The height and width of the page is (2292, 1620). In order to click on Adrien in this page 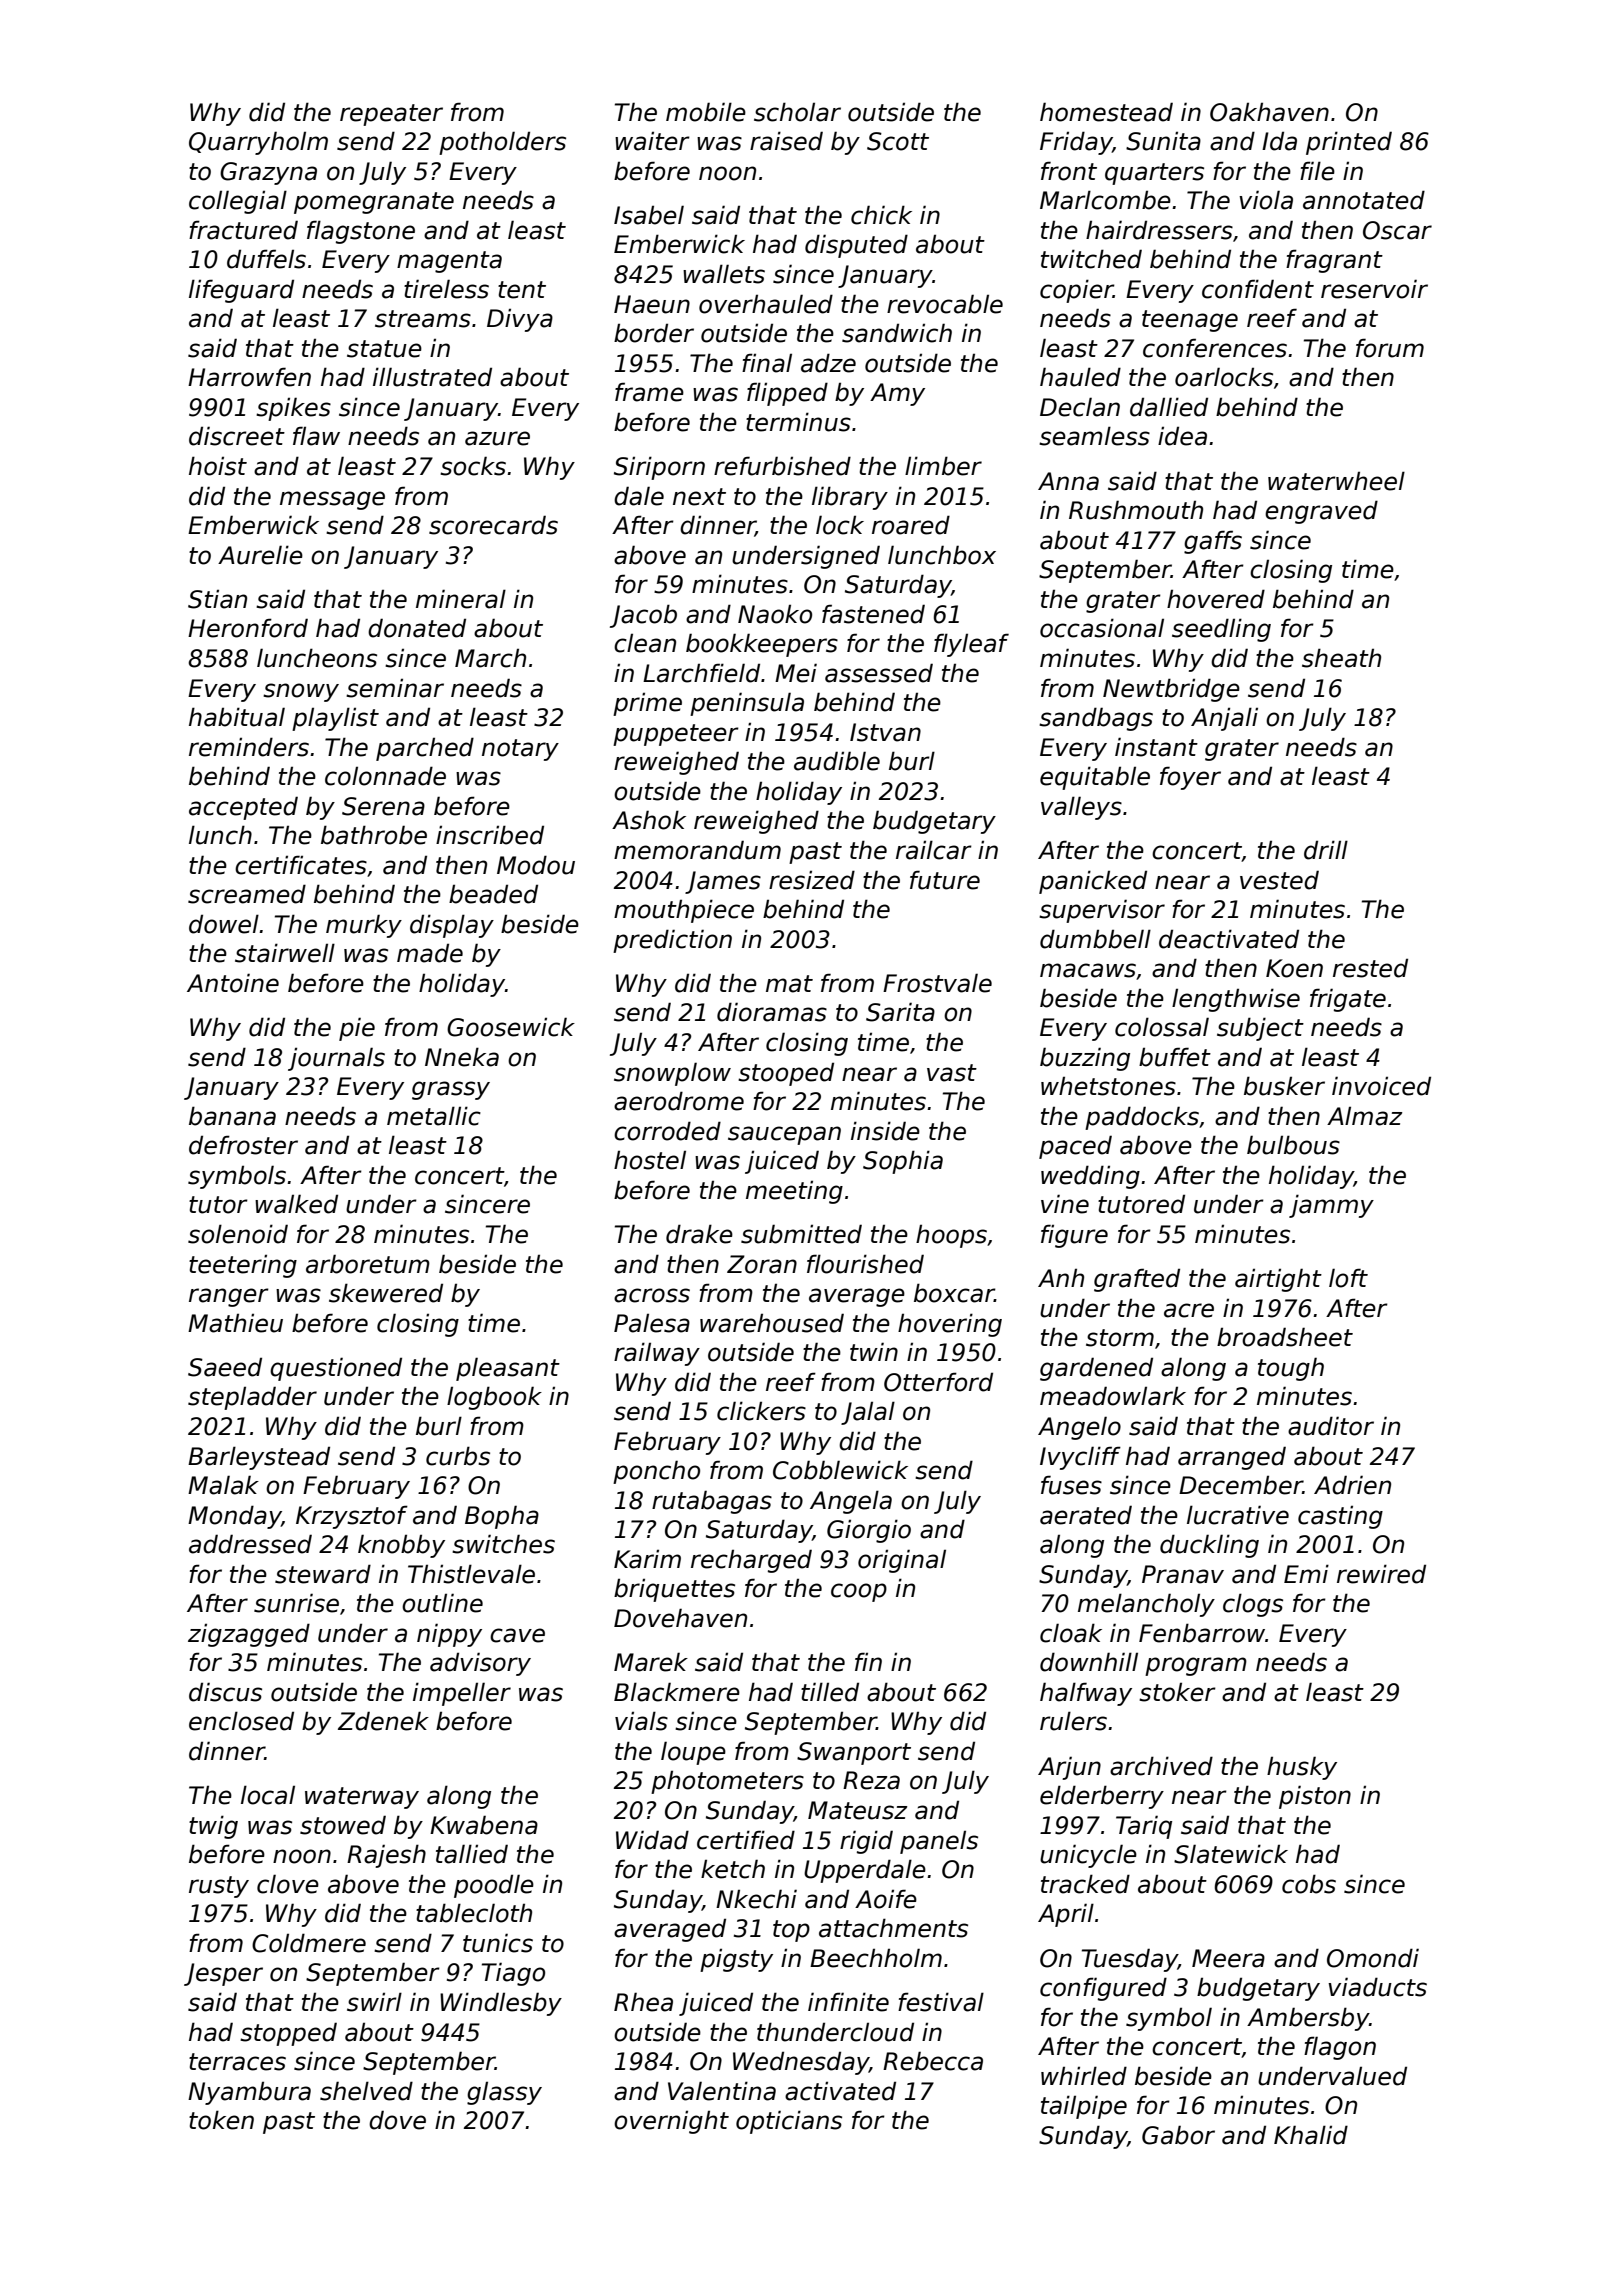, I will do `click(1352, 1485)`.
